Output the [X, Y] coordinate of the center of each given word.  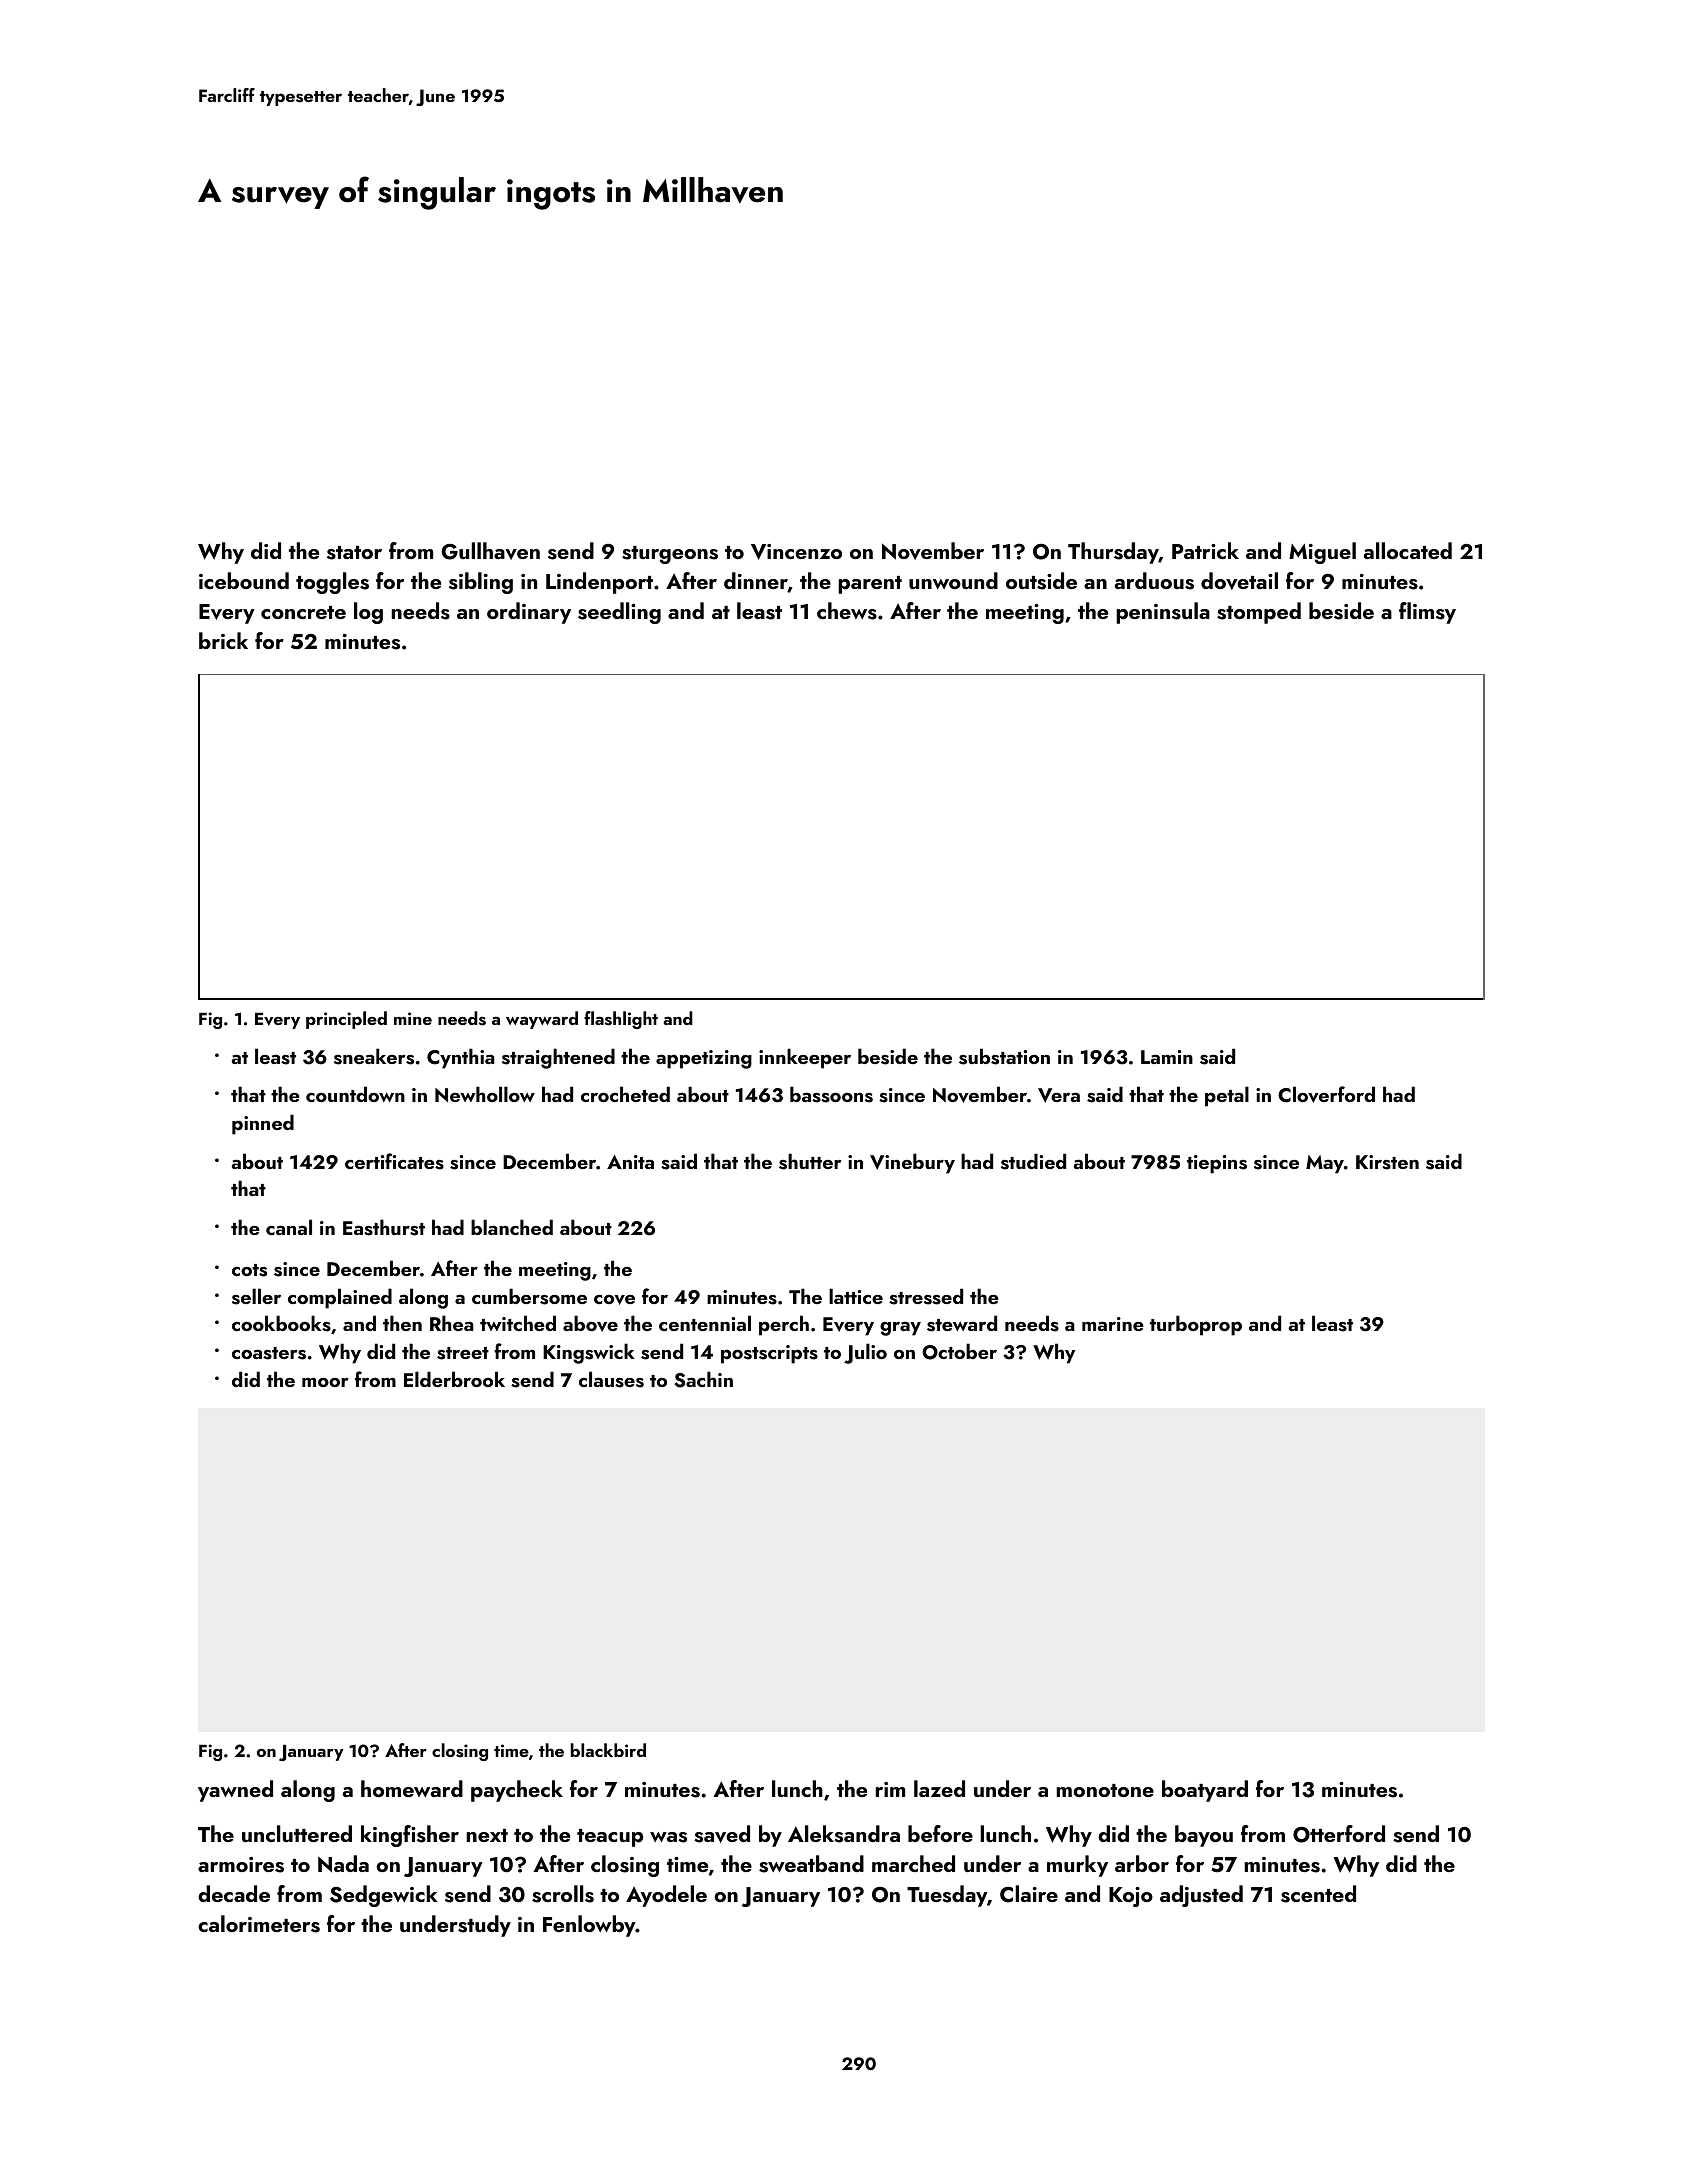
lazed [939, 1788]
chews [847, 611]
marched [913, 1863]
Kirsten [1387, 1162]
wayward [542, 1020]
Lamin [1167, 1057]
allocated [1408, 550]
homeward [412, 1788]
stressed [926, 1296]
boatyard [1205, 1791]
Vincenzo [796, 552]
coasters [269, 1353]
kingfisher [410, 1836]
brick [223, 640]
